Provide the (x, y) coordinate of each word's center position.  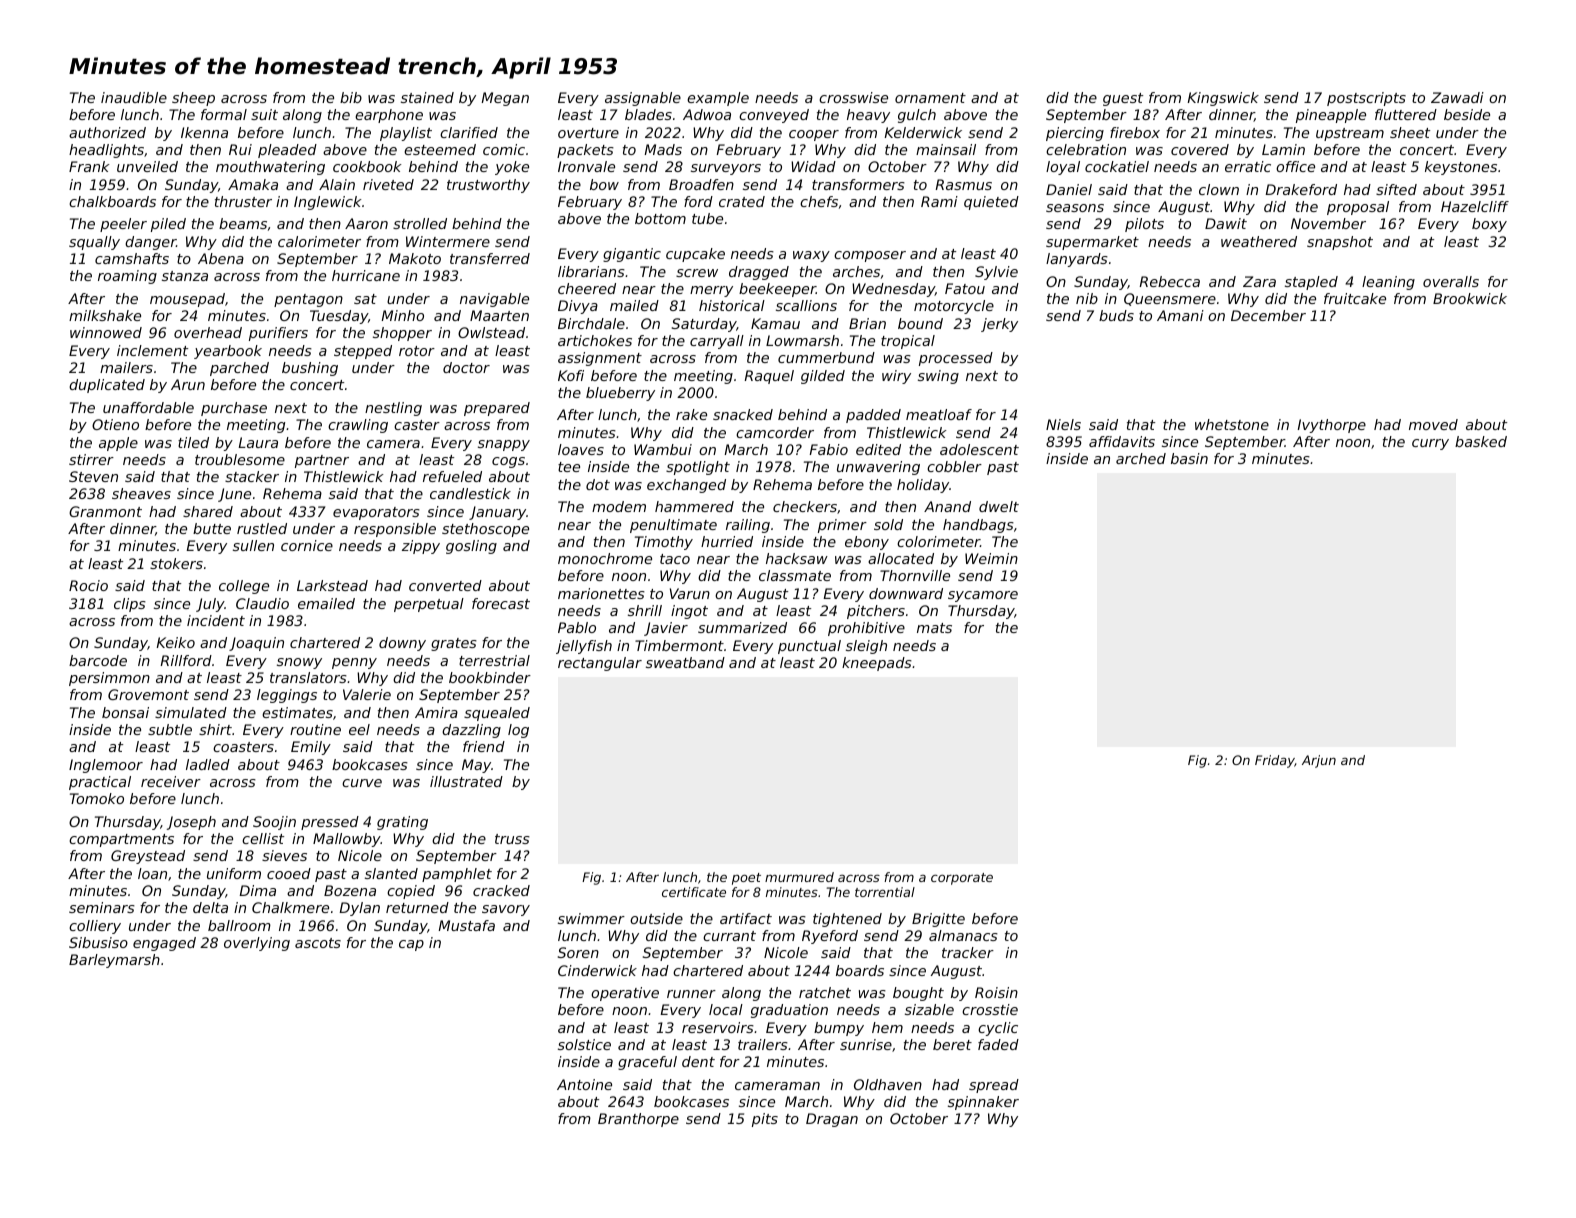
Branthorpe (638, 1120)
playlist (406, 134)
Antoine (584, 1084)
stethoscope (485, 530)
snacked (743, 414)
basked (1481, 441)
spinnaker (983, 1103)
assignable (643, 99)
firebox (1135, 132)
